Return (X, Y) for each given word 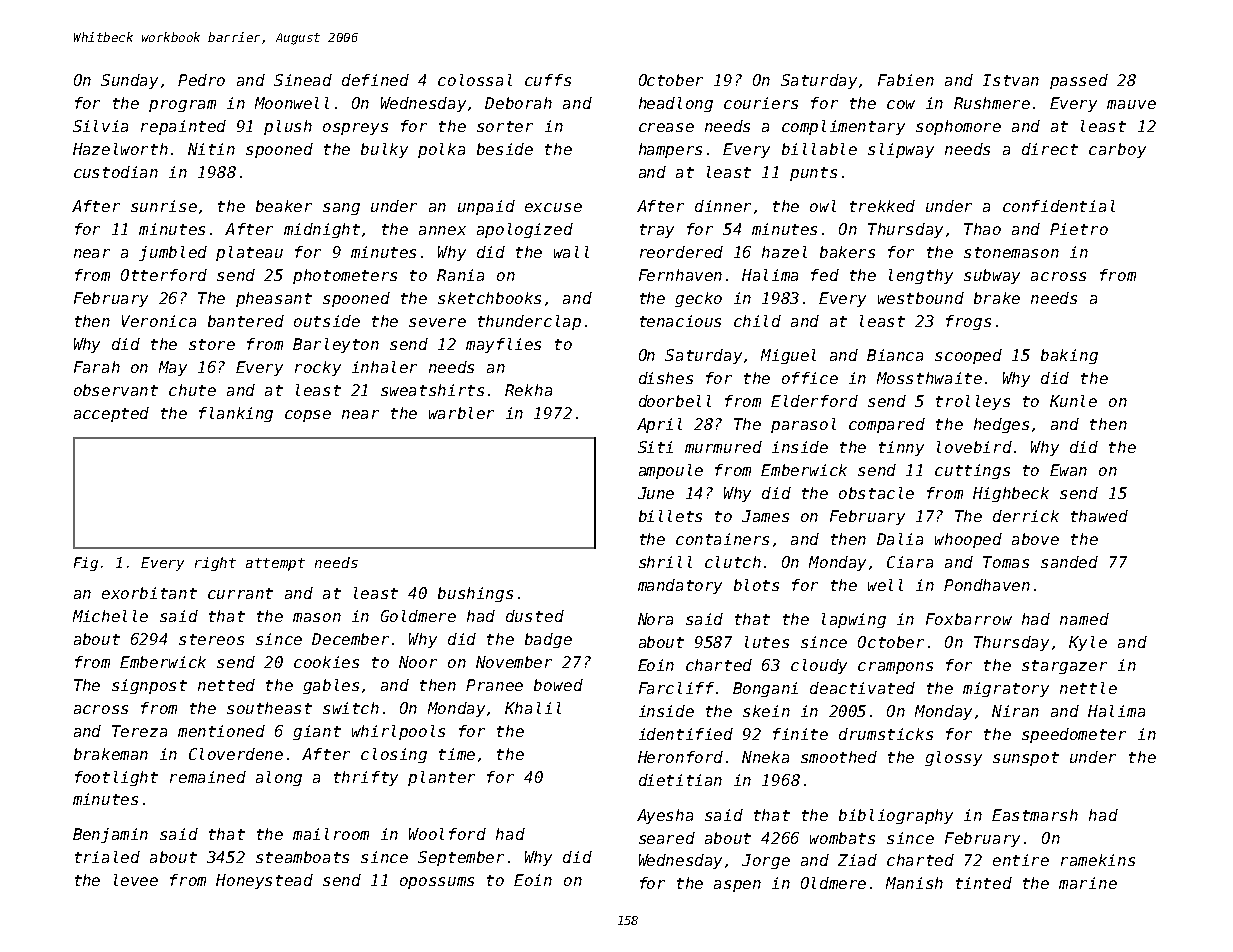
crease (666, 127)
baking (1069, 356)
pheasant (274, 299)
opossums (437, 883)
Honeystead (264, 881)
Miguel (788, 356)
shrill (665, 562)
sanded (1069, 562)
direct (1050, 149)
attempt (275, 564)
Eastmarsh (1035, 815)
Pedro (201, 80)
